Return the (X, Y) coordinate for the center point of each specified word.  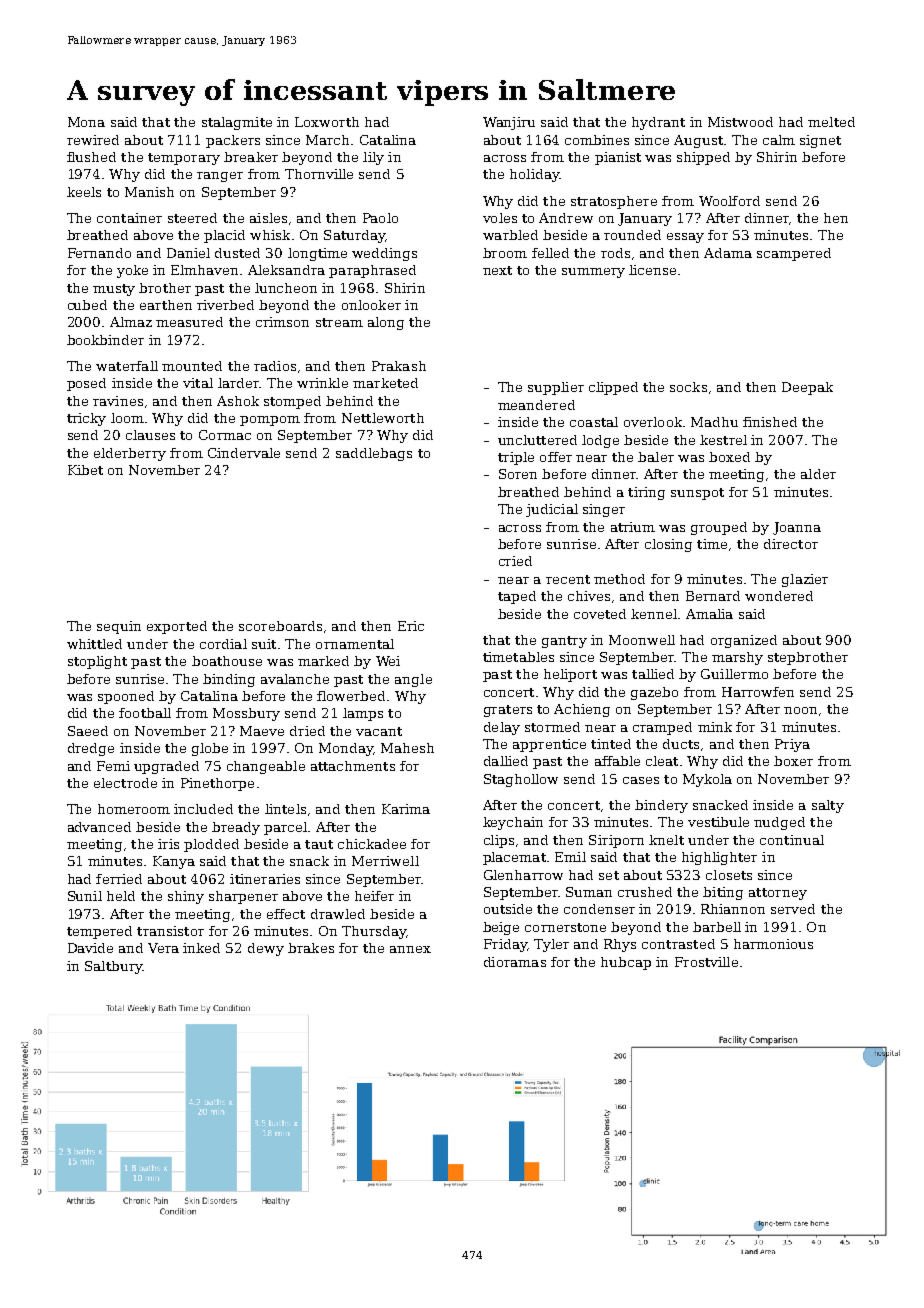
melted (831, 122)
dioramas (515, 962)
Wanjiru (509, 123)
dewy (266, 949)
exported (177, 627)
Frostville (706, 962)
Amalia (709, 614)
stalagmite (237, 123)
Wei (388, 661)
